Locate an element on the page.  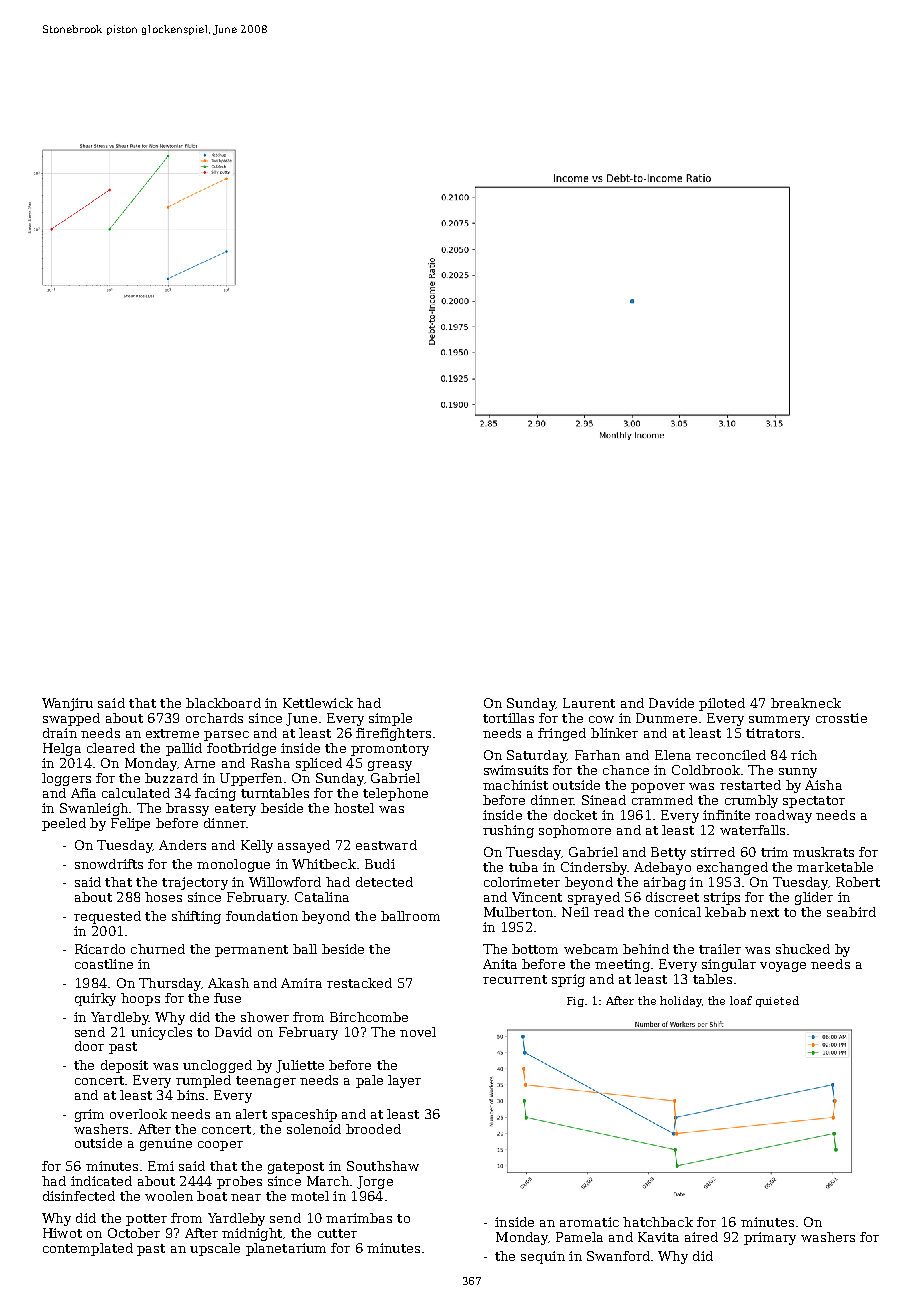
Elena is located at coordinates (673, 755).
